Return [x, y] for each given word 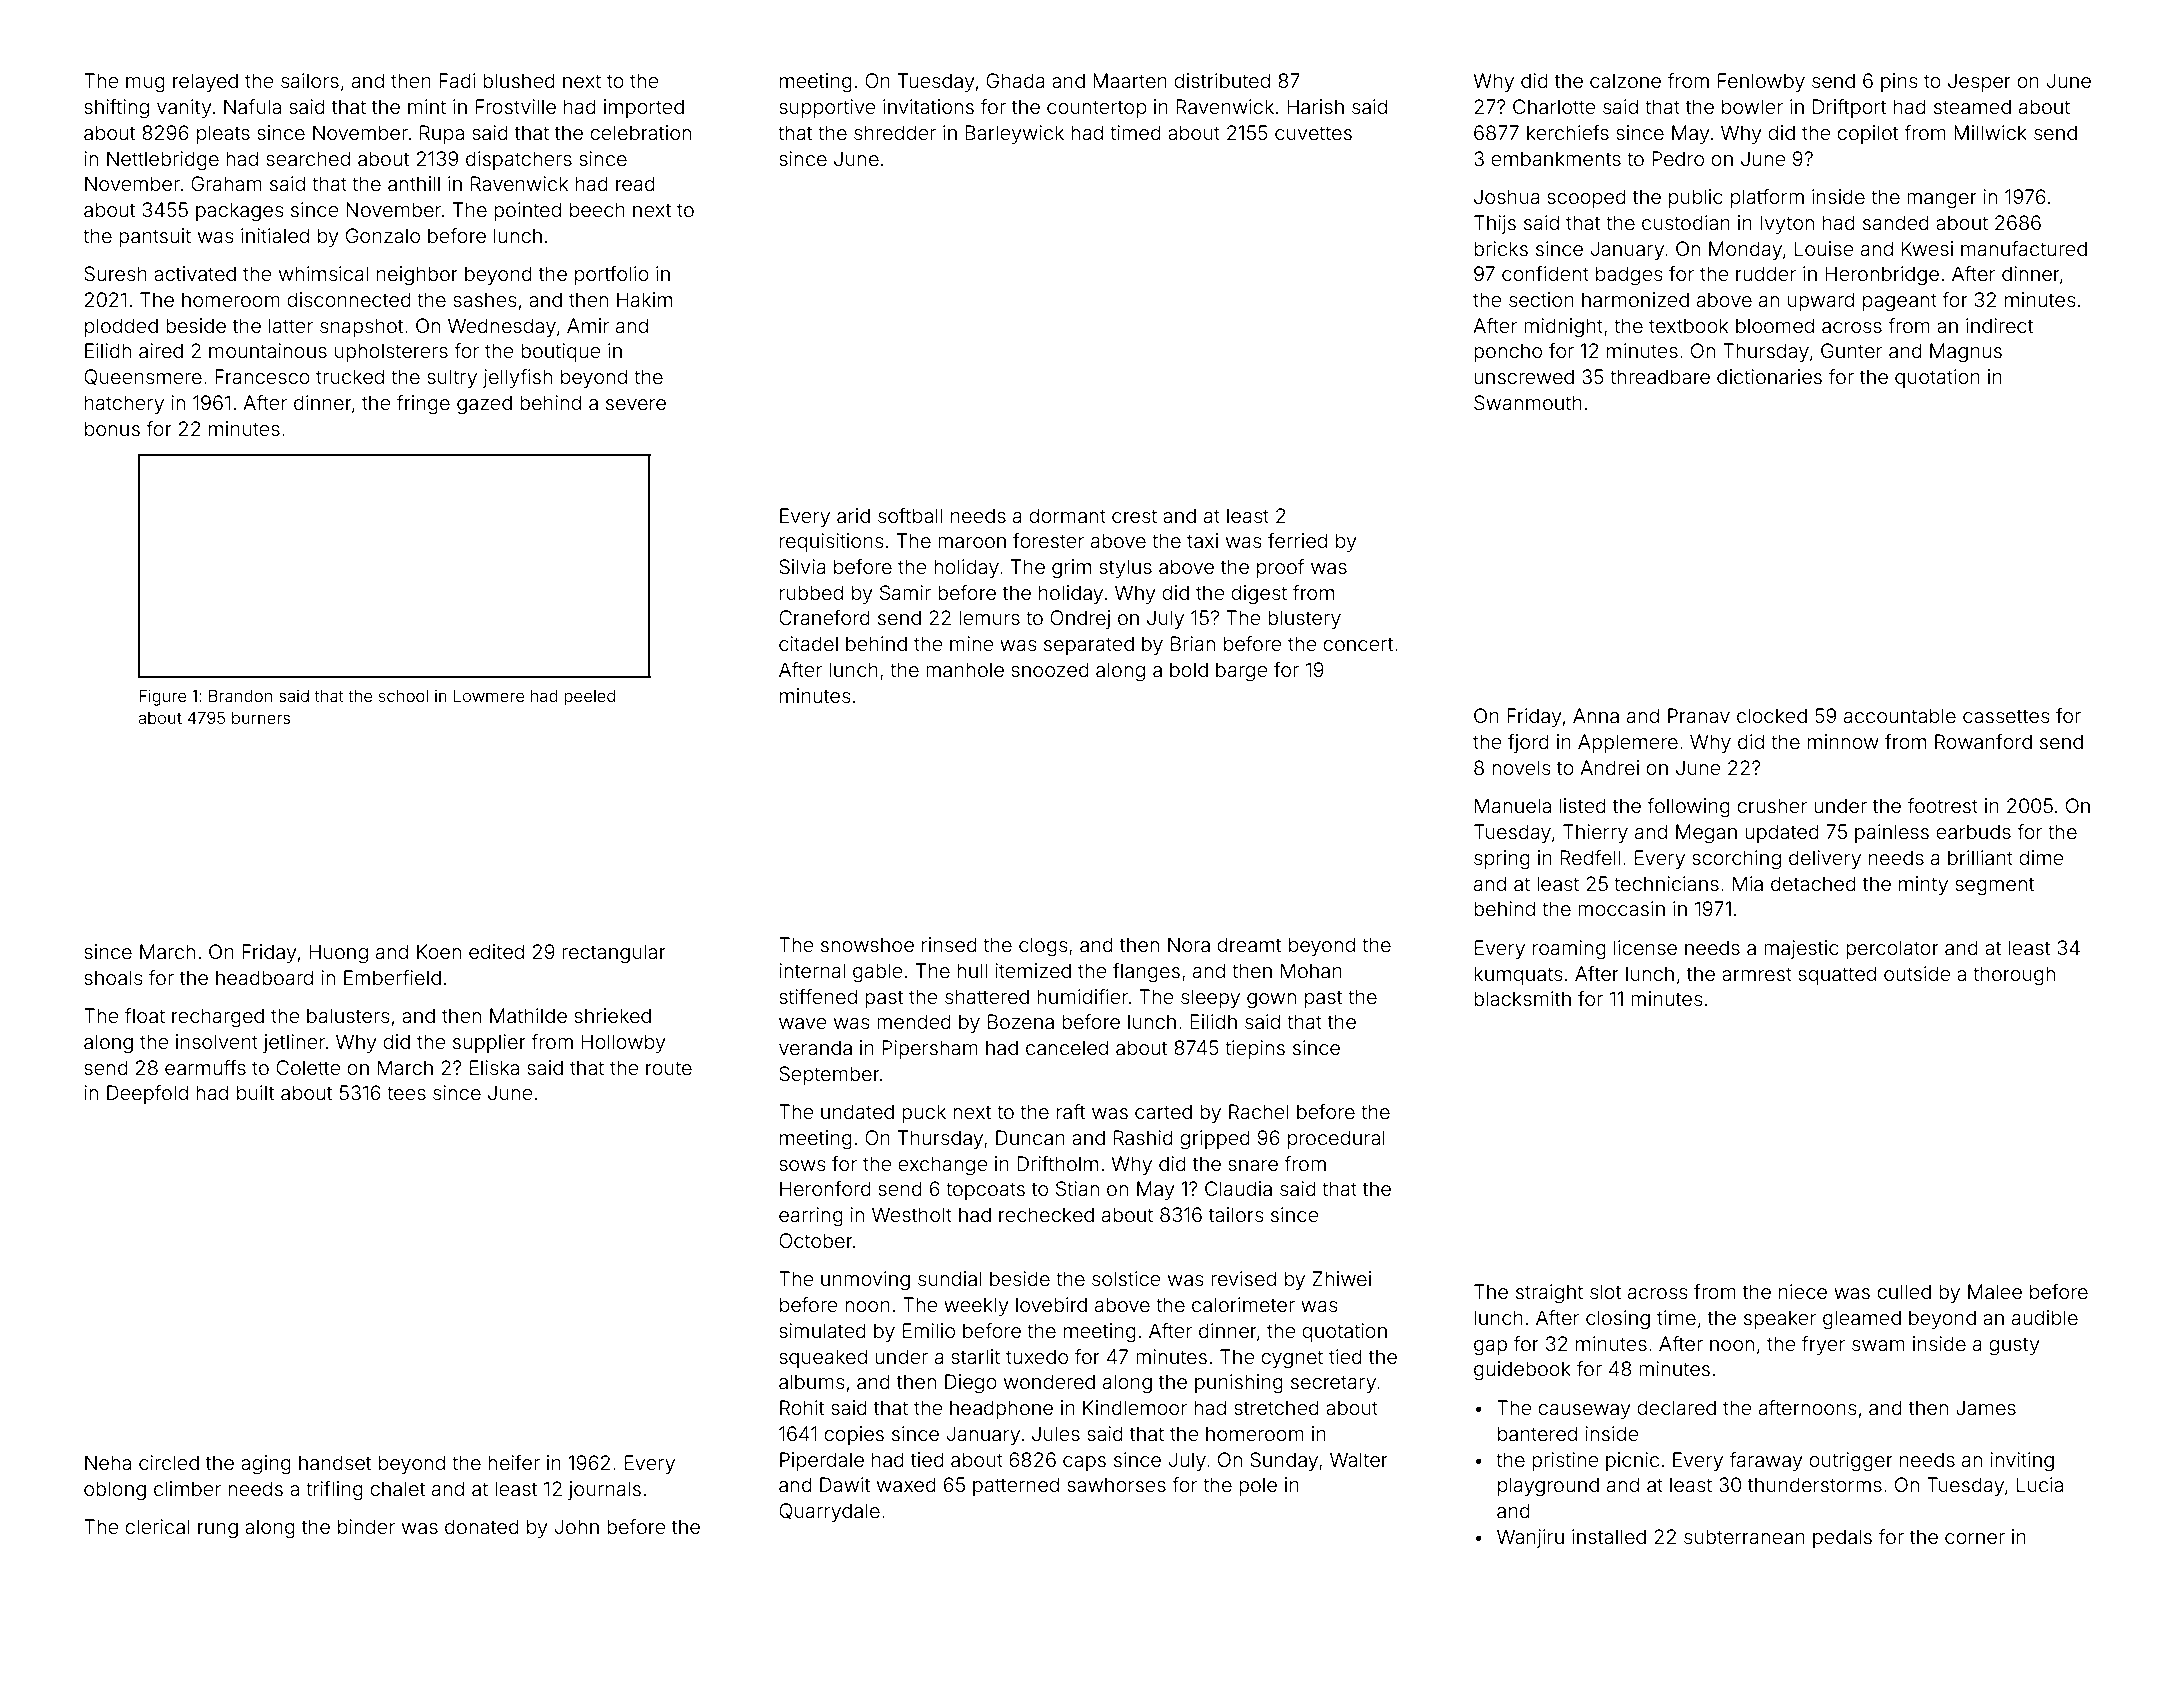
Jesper [1979, 82]
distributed [1222, 80]
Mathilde [528, 1015]
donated [482, 1526]
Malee [1995, 1291]
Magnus [1966, 353]
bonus [112, 428]
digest [1259, 595]
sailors [310, 80]
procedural [1336, 1139]
